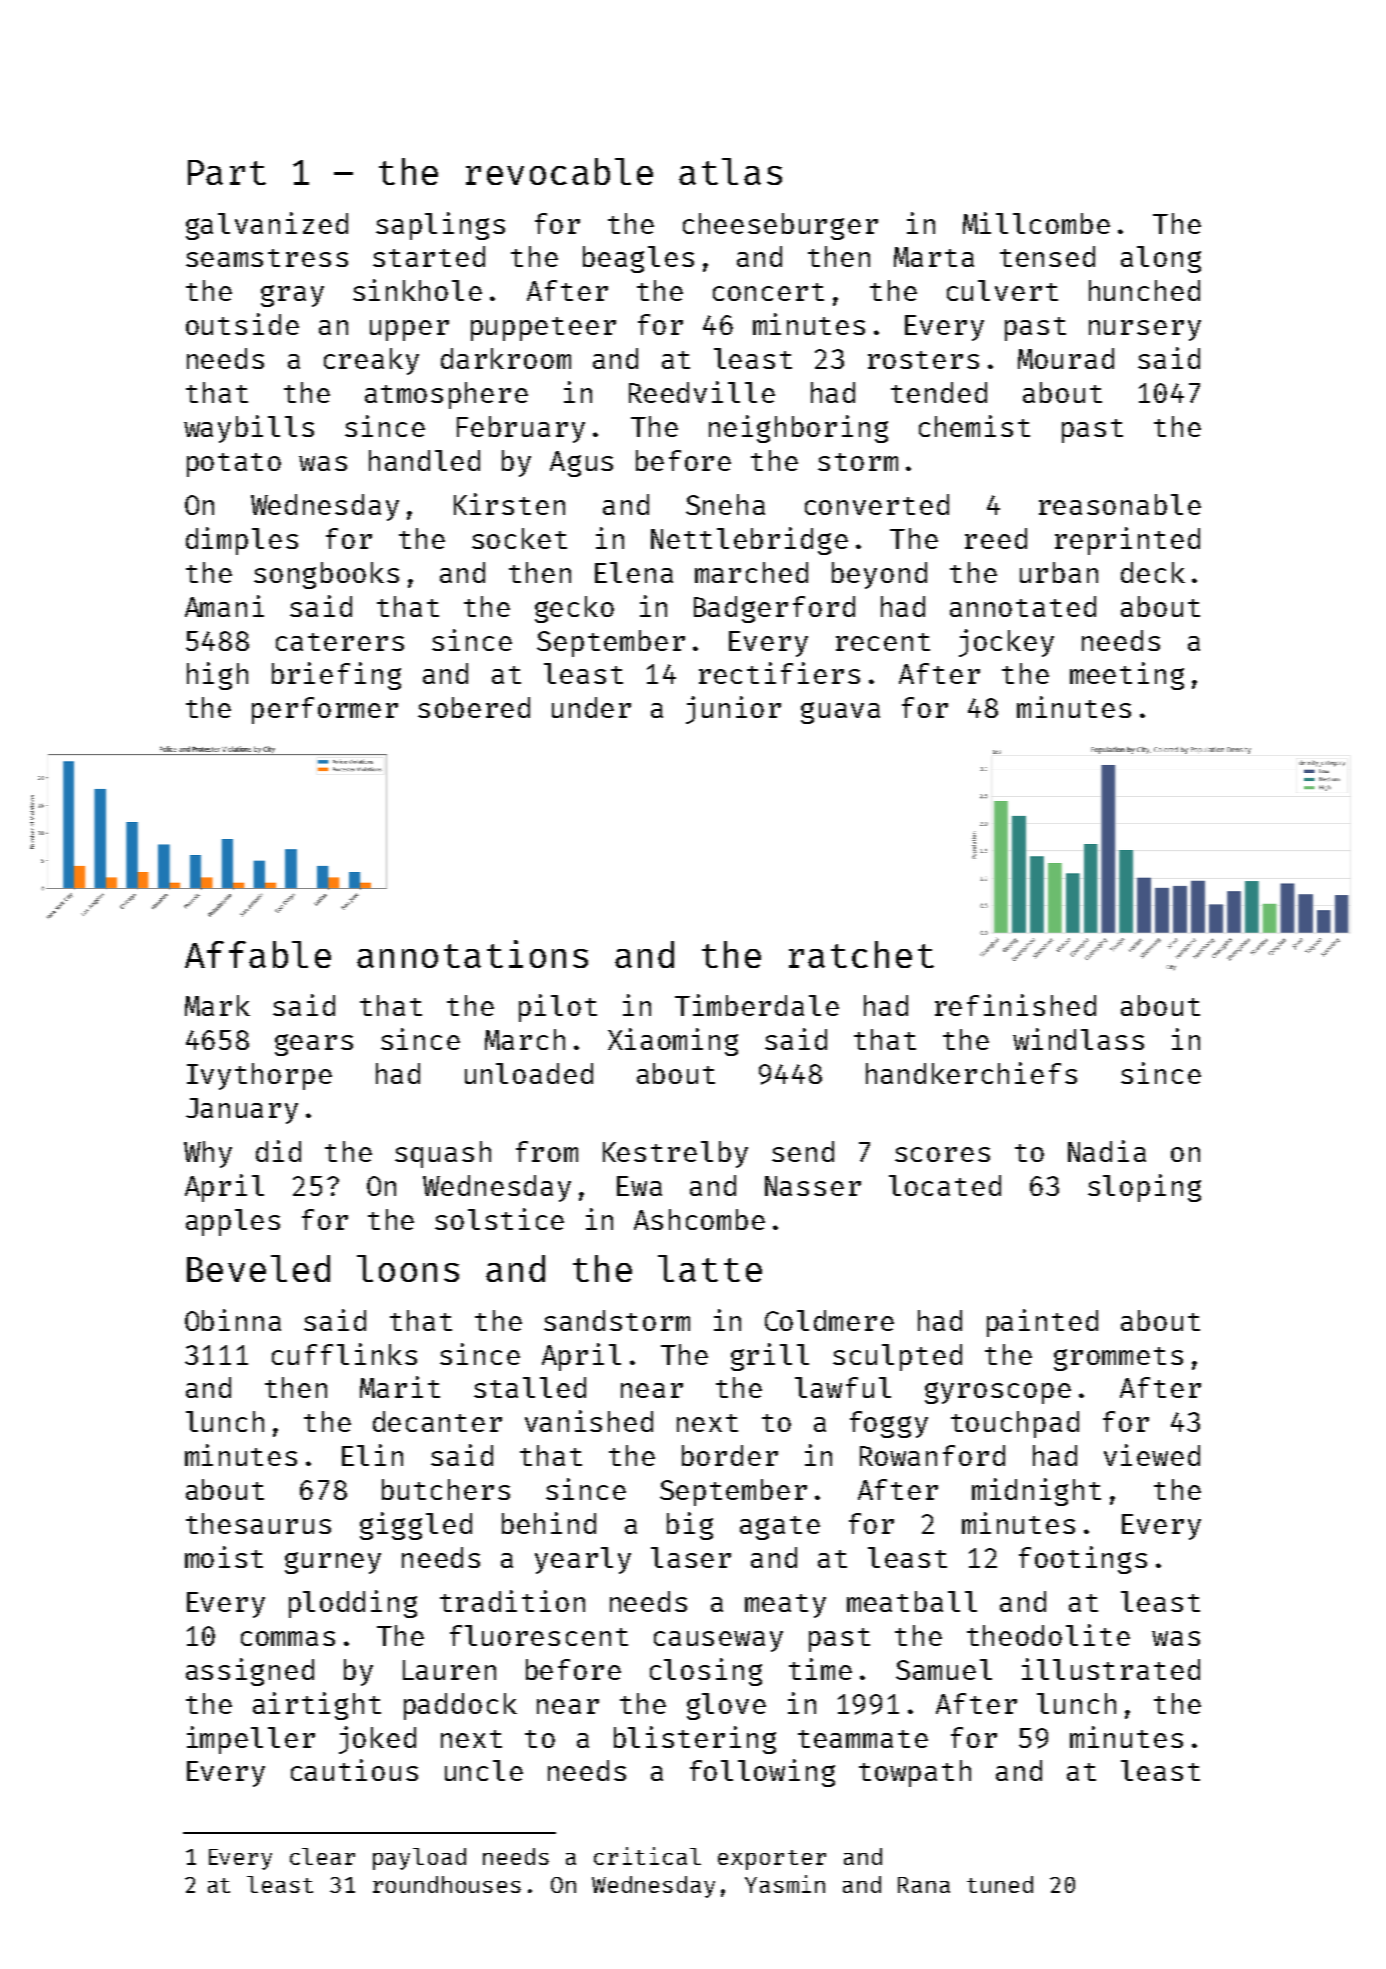 The height and width of the document is (1969, 1386). I want to click on Timberdale, so click(757, 1005).
